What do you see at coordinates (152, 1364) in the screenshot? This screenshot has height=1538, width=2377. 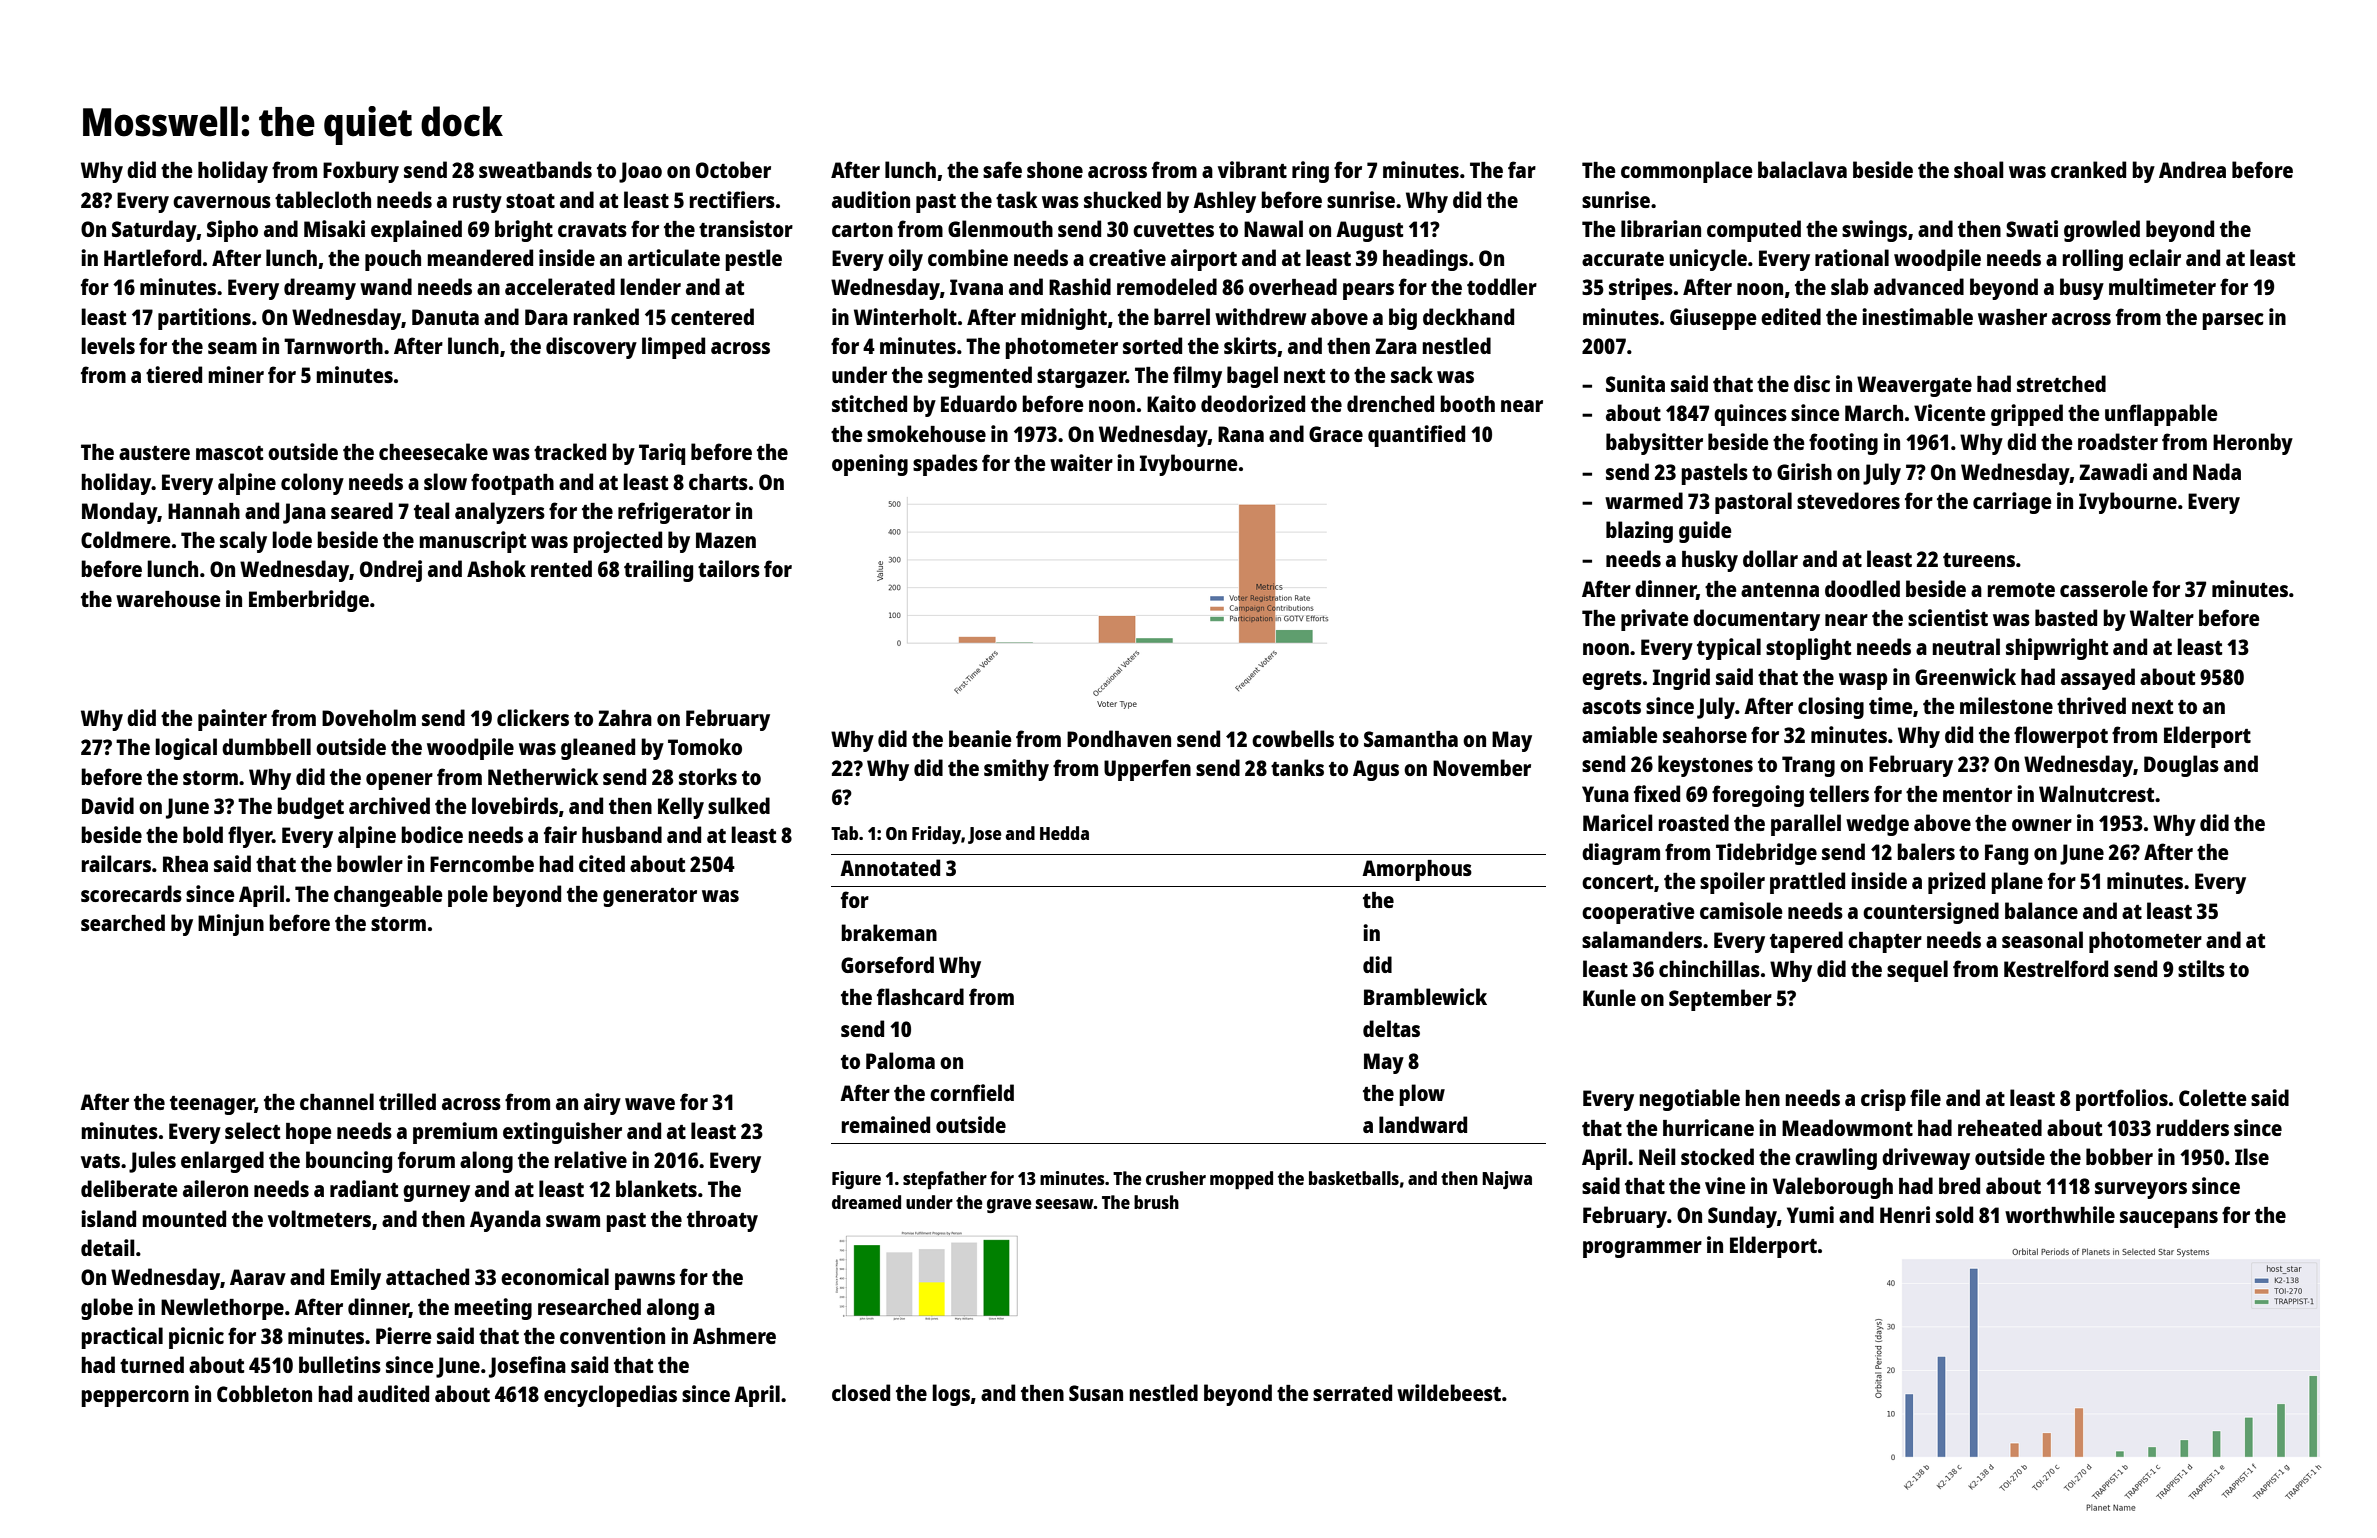 I see `turned` at bounding box center [152, 1364].
